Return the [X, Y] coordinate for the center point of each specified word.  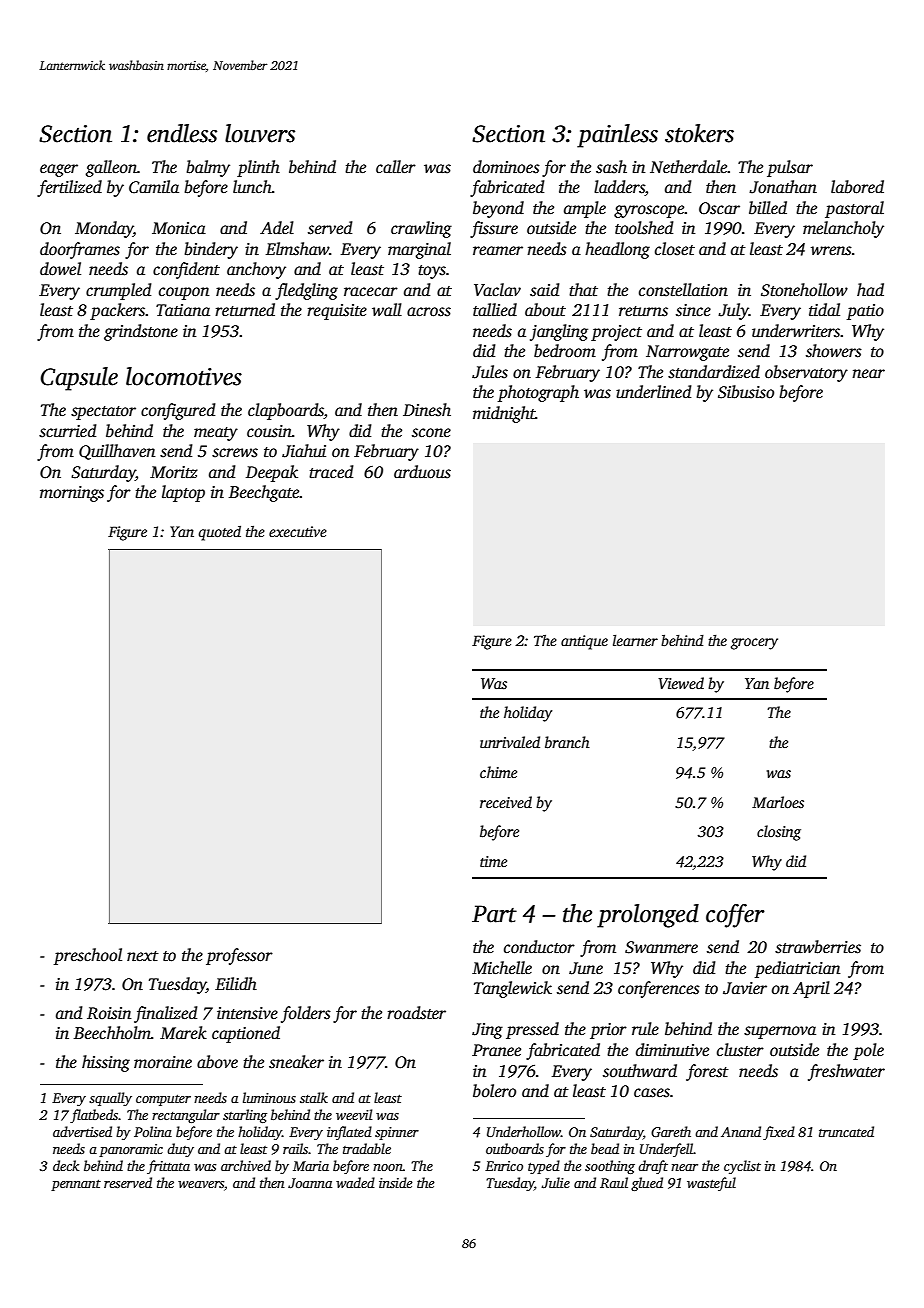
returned [245, 310]
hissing [106, 1063]
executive [298, 531]
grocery [754, 644]
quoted [219, 533]
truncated [846, 1131]
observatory [806, 373]
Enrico [504, 1166]
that [583, 290]
